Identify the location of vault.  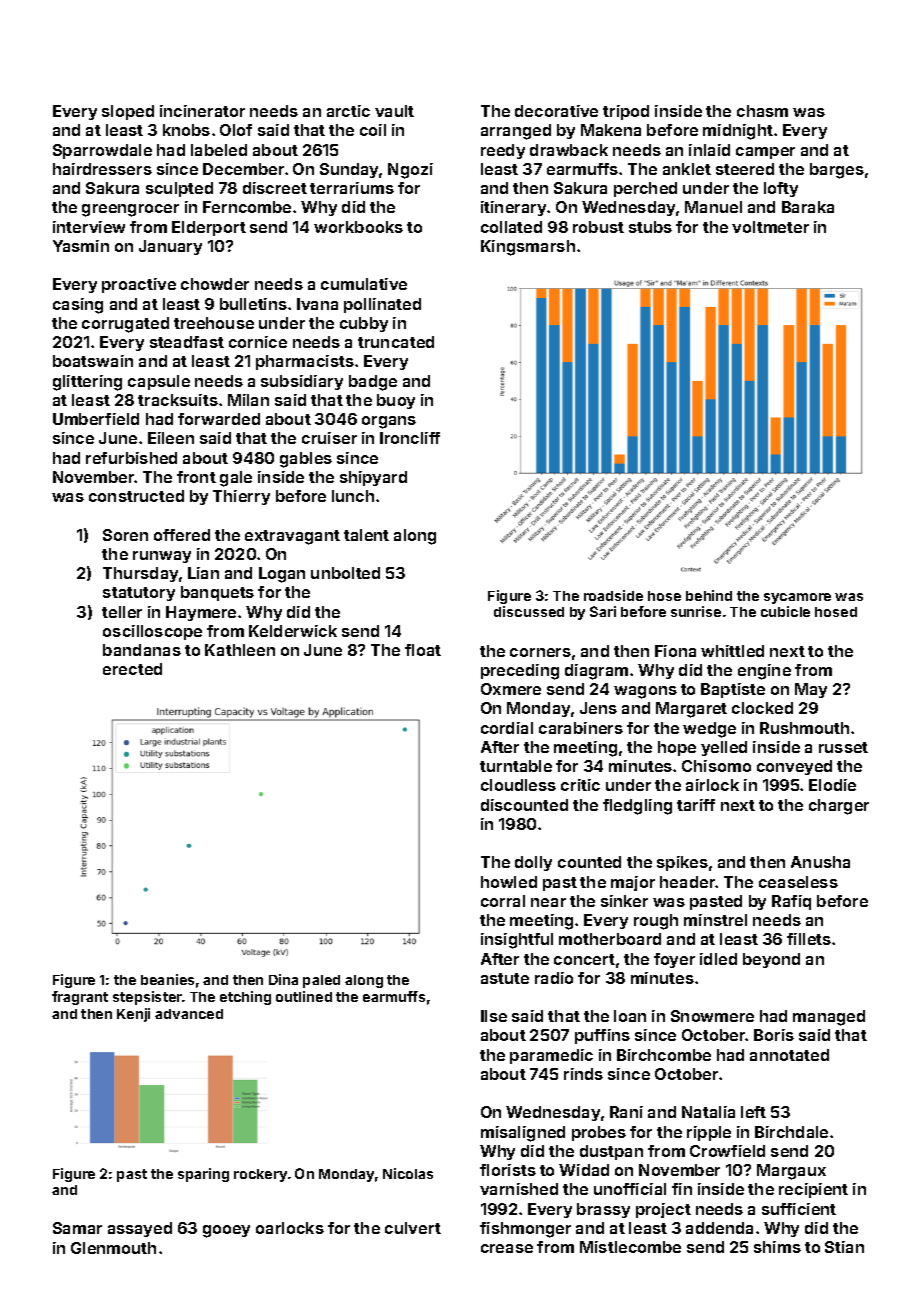
(394, 111).
